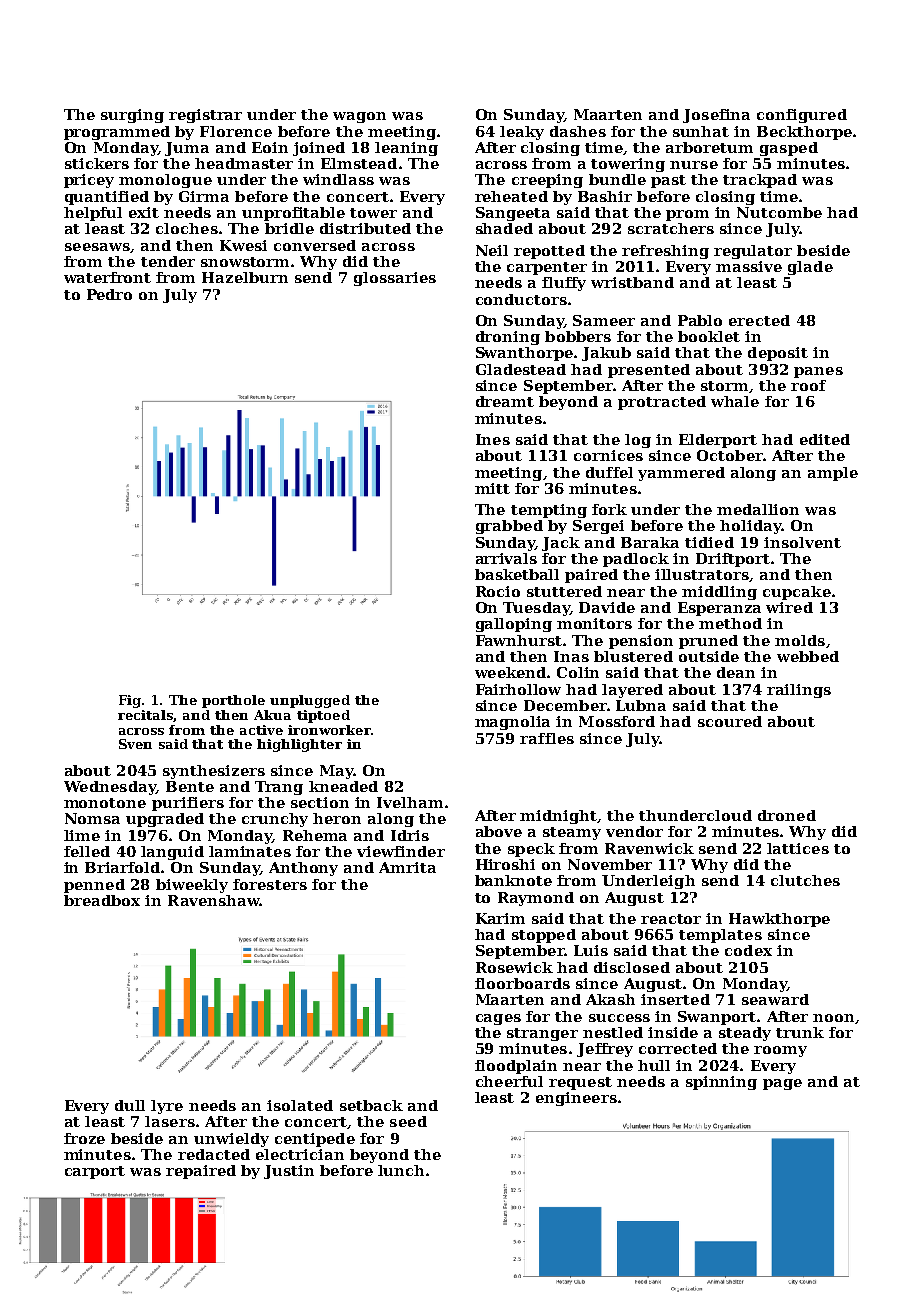 The height and width of the screenshot is (1314, 924). I want to click on Fawnhurst, so click(519, 640).
